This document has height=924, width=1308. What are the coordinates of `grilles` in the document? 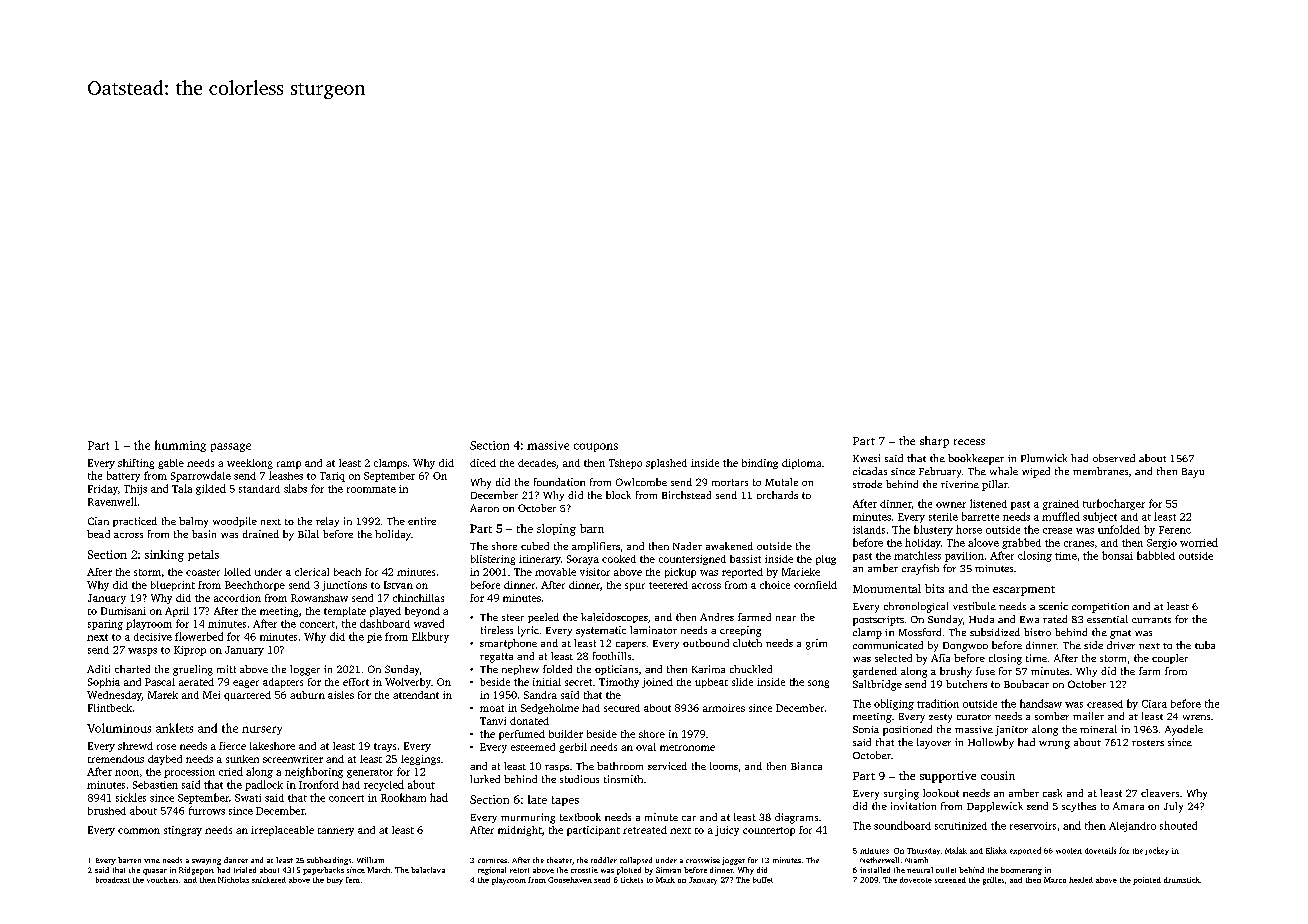 It's located at (993, 881).
